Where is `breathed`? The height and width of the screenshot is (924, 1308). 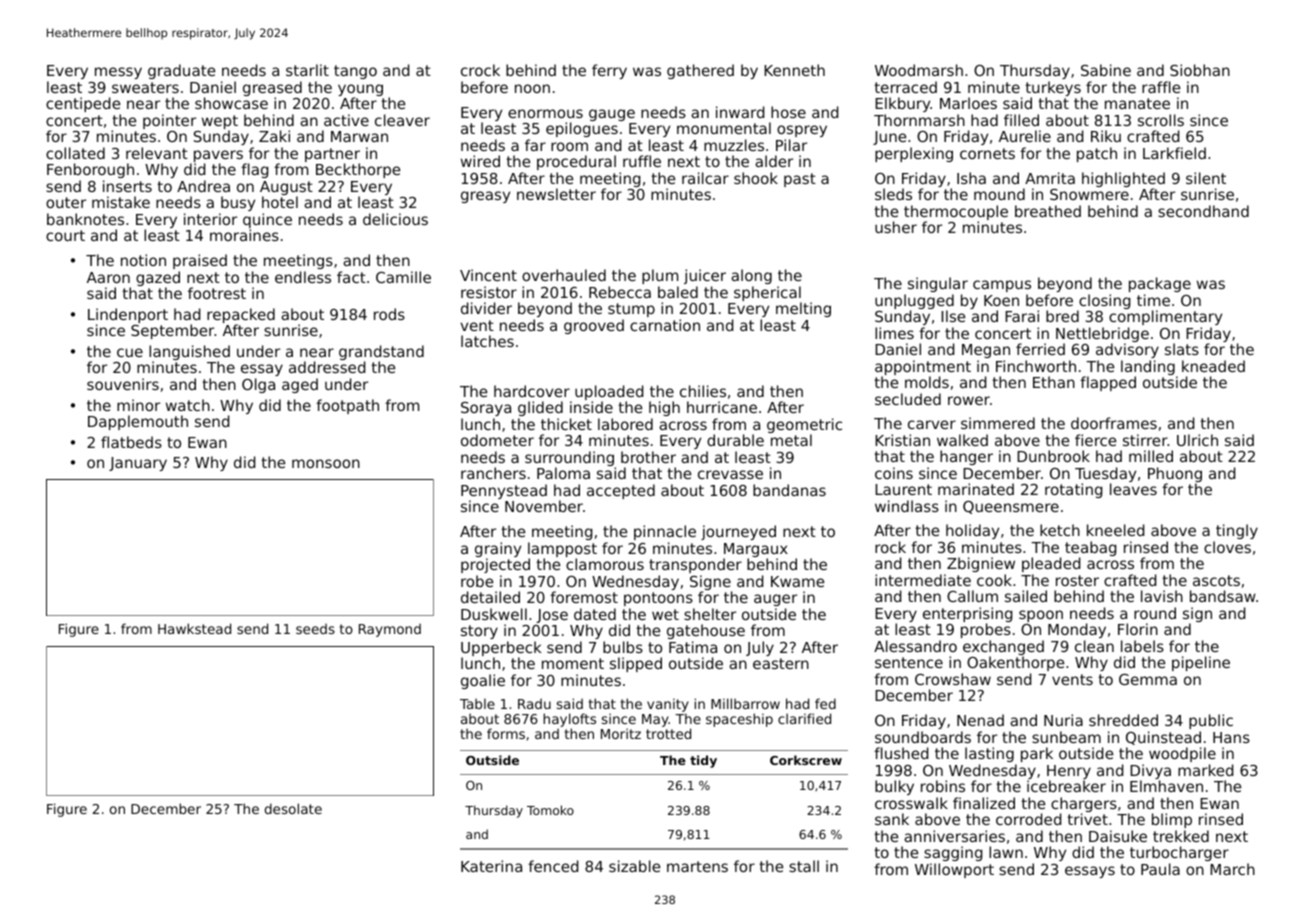 breathed is located at coordinates (1048, 211).
